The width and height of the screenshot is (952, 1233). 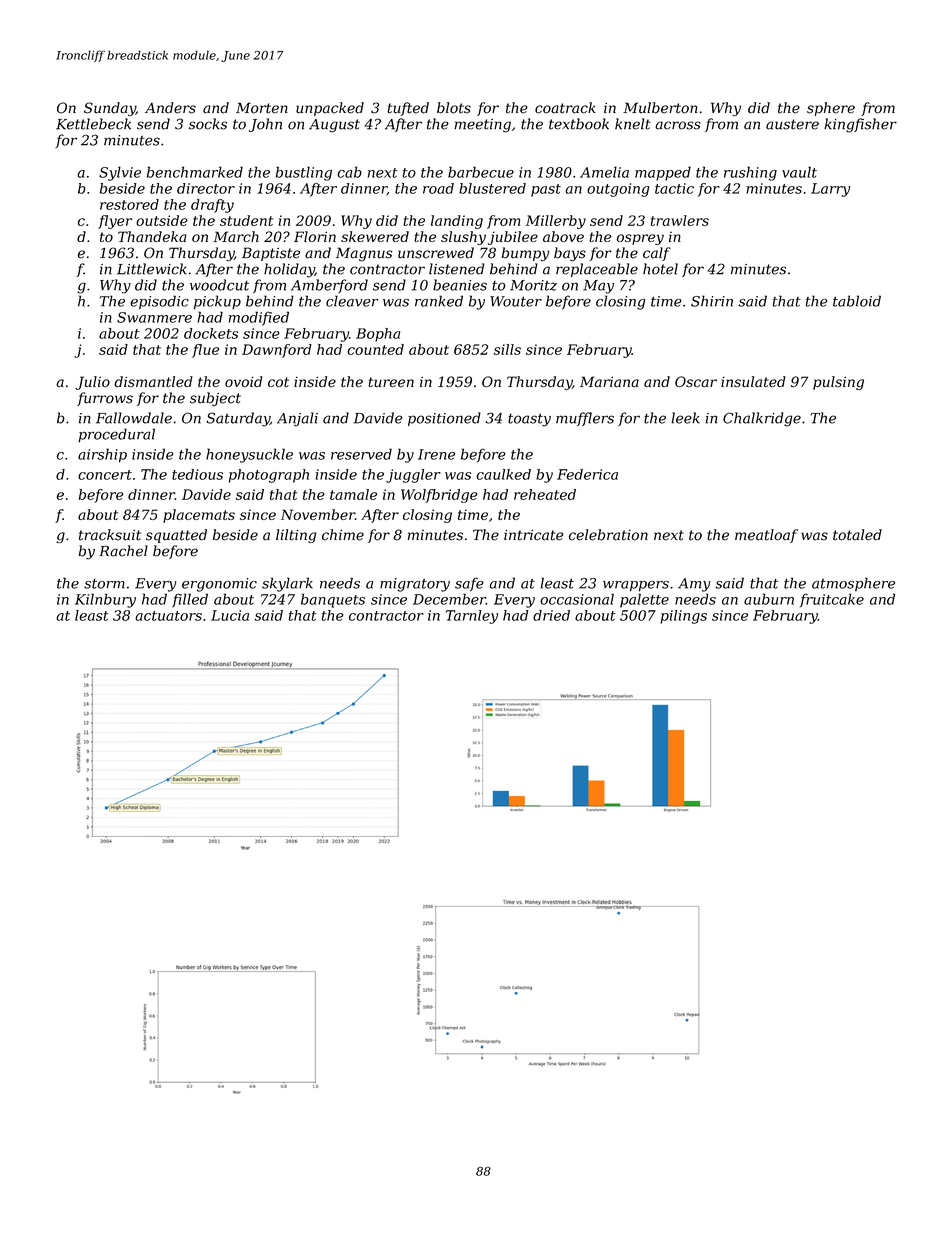 I want to click on meatloaf, so click(x=766, y=536).
